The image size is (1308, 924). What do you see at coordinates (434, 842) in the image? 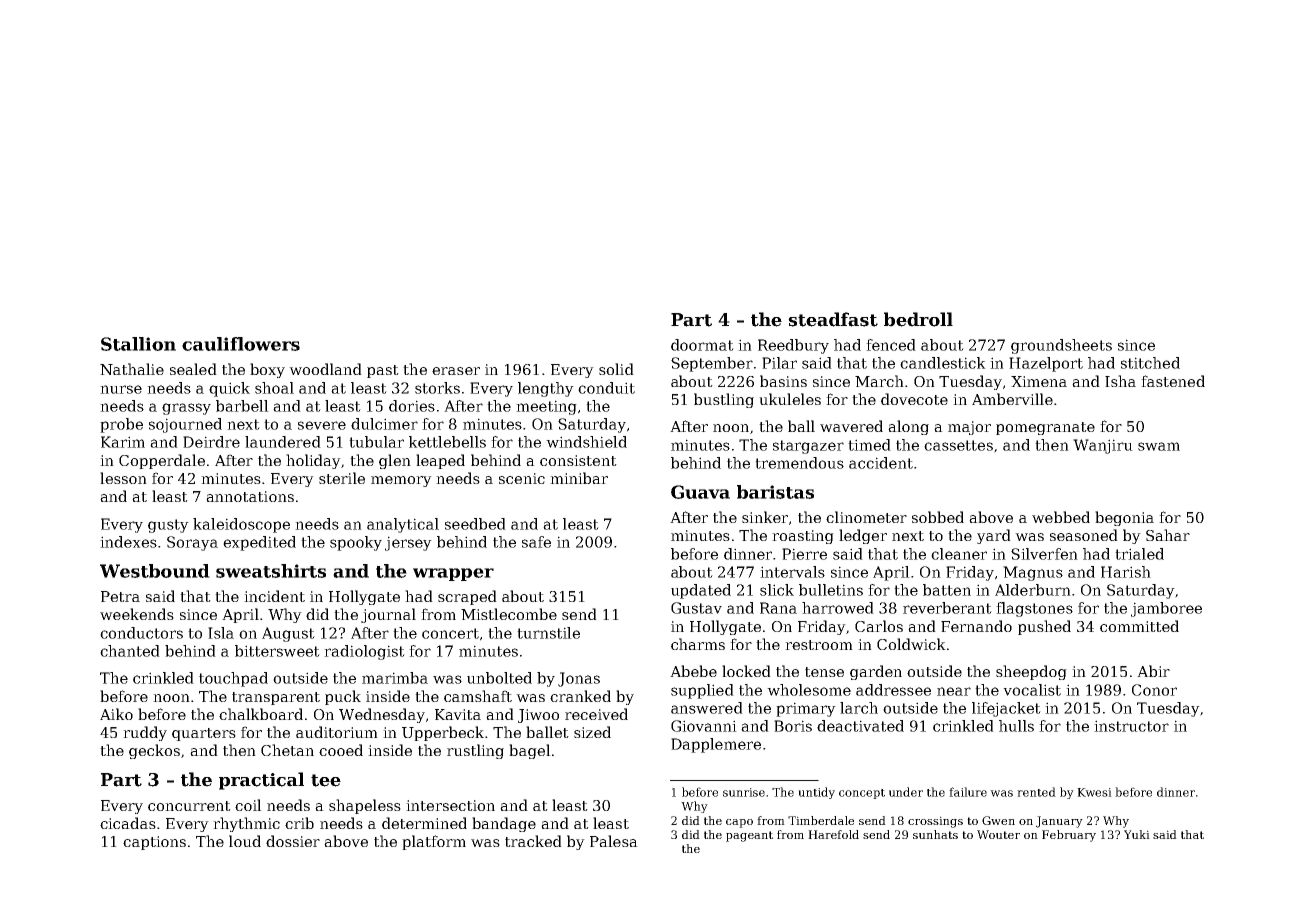
I see `platform` at bounding box center [434, 842].
